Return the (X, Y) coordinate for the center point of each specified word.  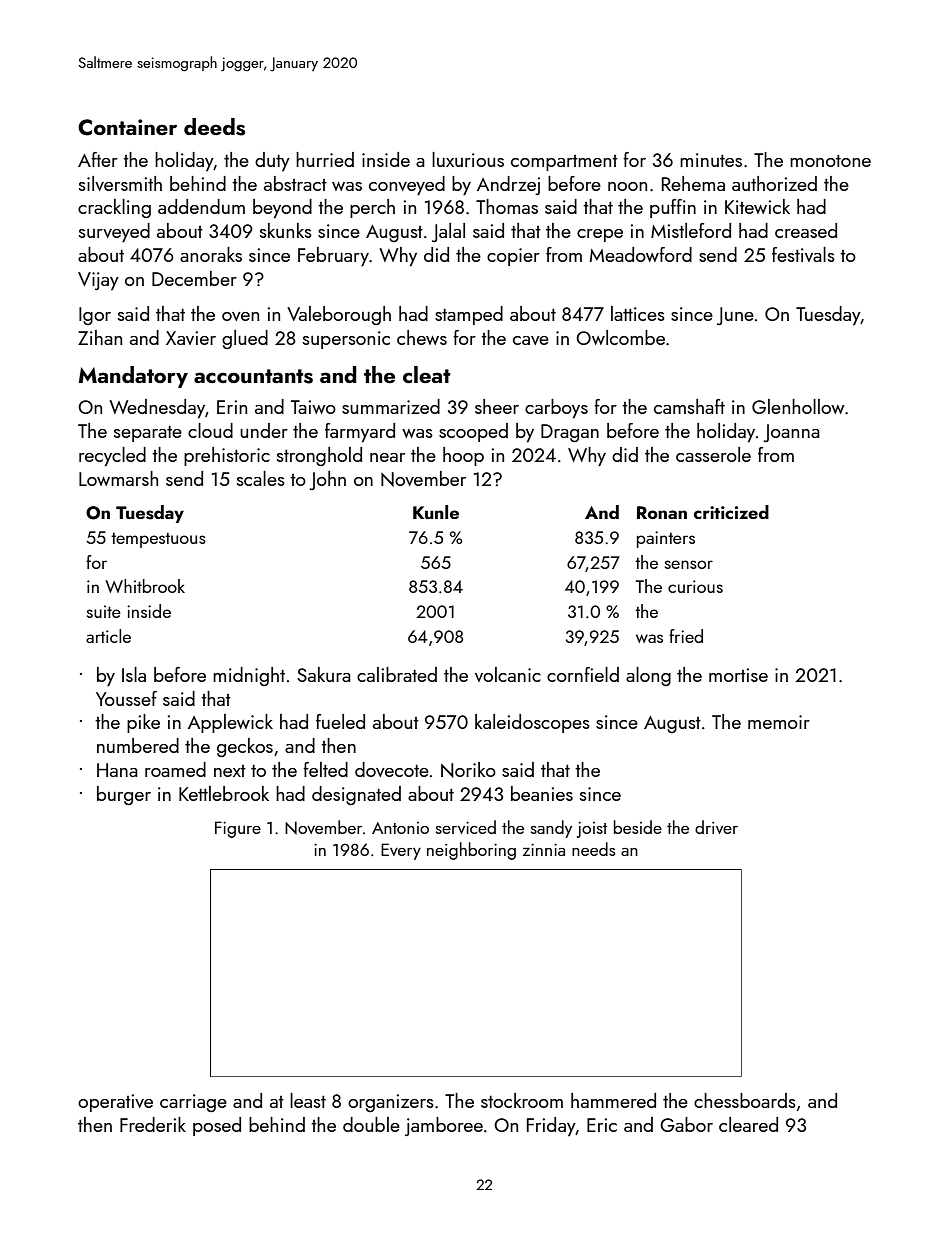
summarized (391, 406)
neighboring (471, 851)
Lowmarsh (118, 478)
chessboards (745, 1100)
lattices (638, 313)
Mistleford (691, 230)
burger (124, 795)
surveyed (114, 233)
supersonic (346, 340)
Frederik (153, 1124)
